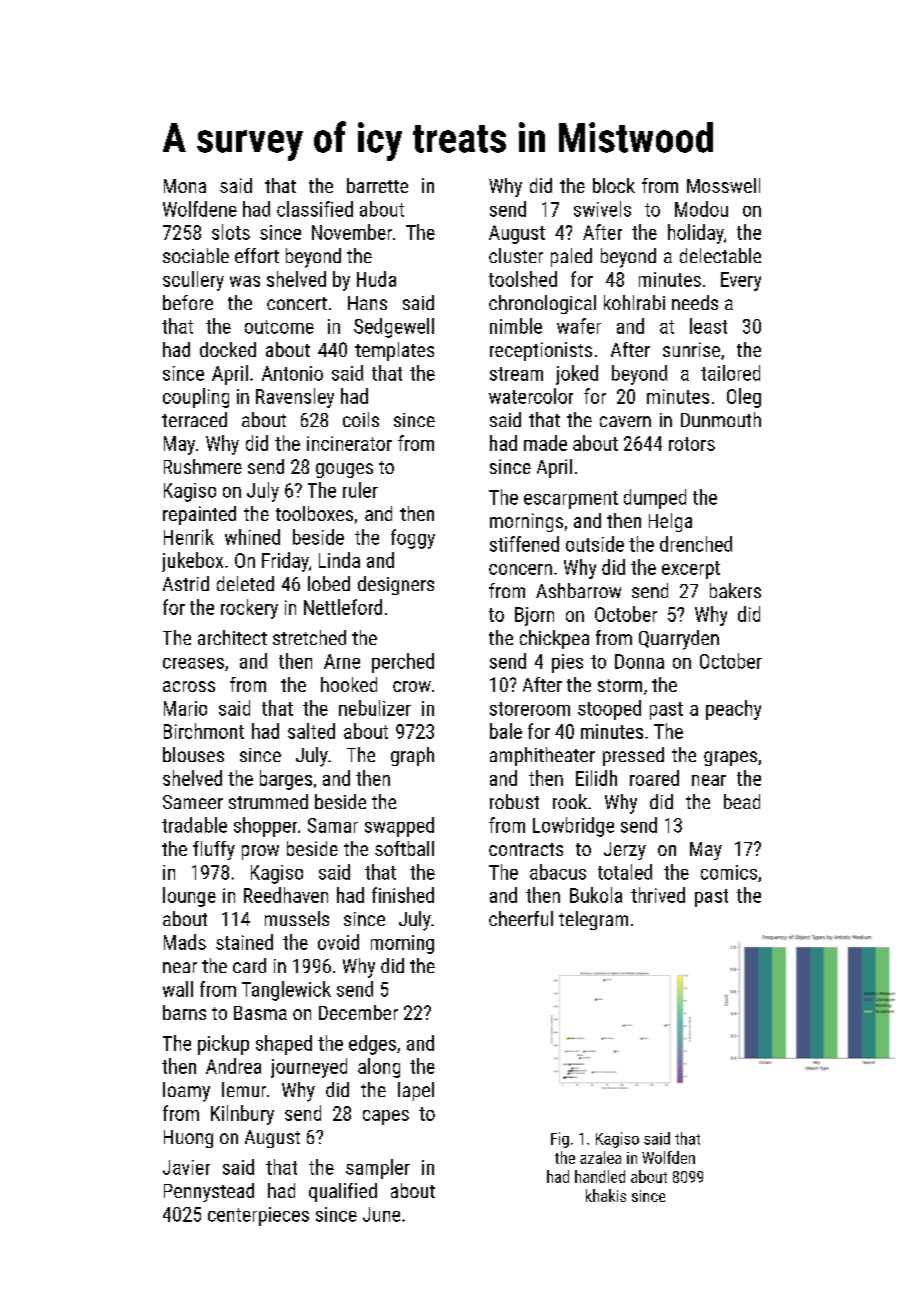 The width and height of the image is (924, 1311). What do you see at coordinates (658, 895) in the image?
I see `thrived` at bounding box center [658, 895].
